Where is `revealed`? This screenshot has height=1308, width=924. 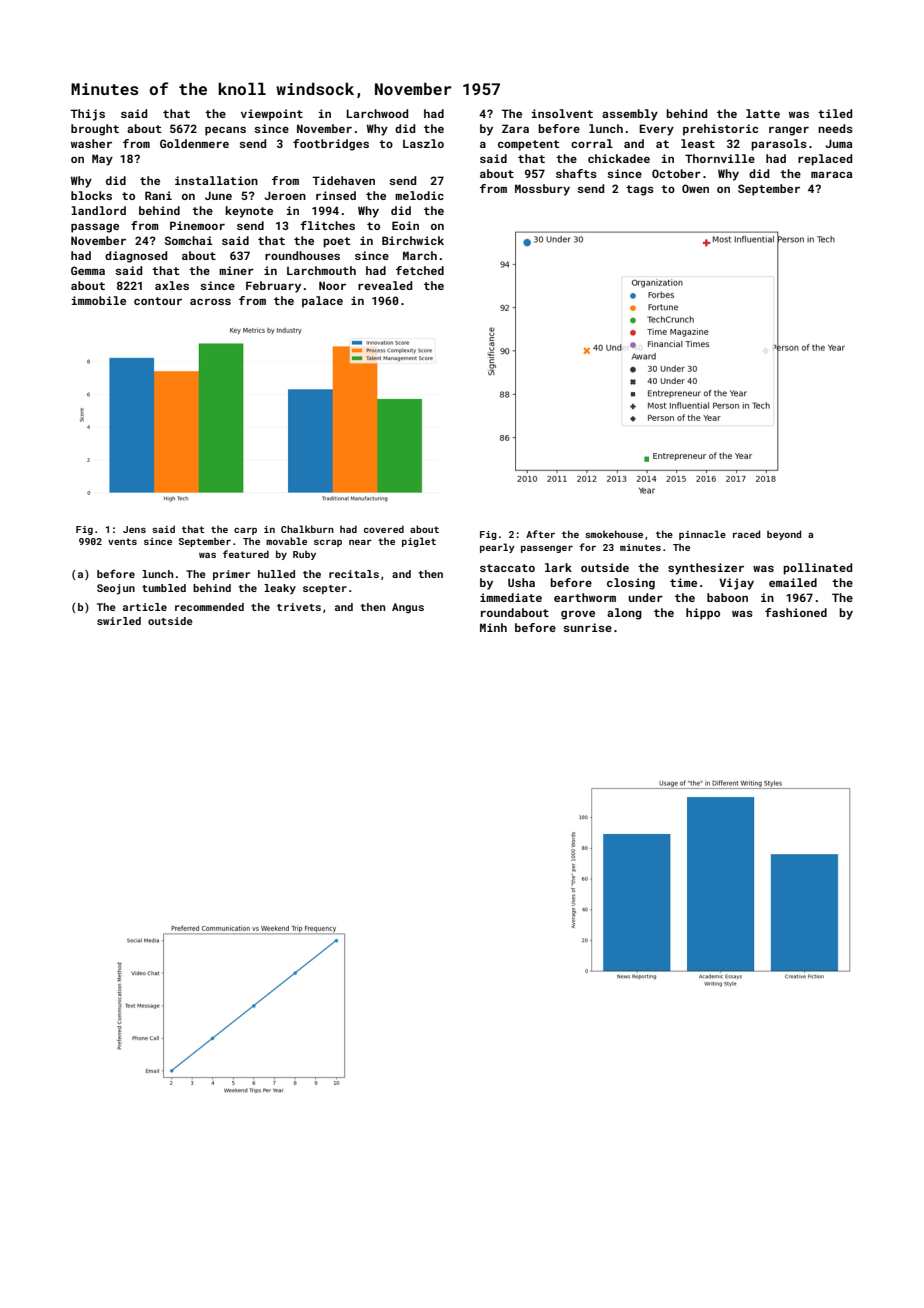
revealed is located at coordinates (385, 285).
